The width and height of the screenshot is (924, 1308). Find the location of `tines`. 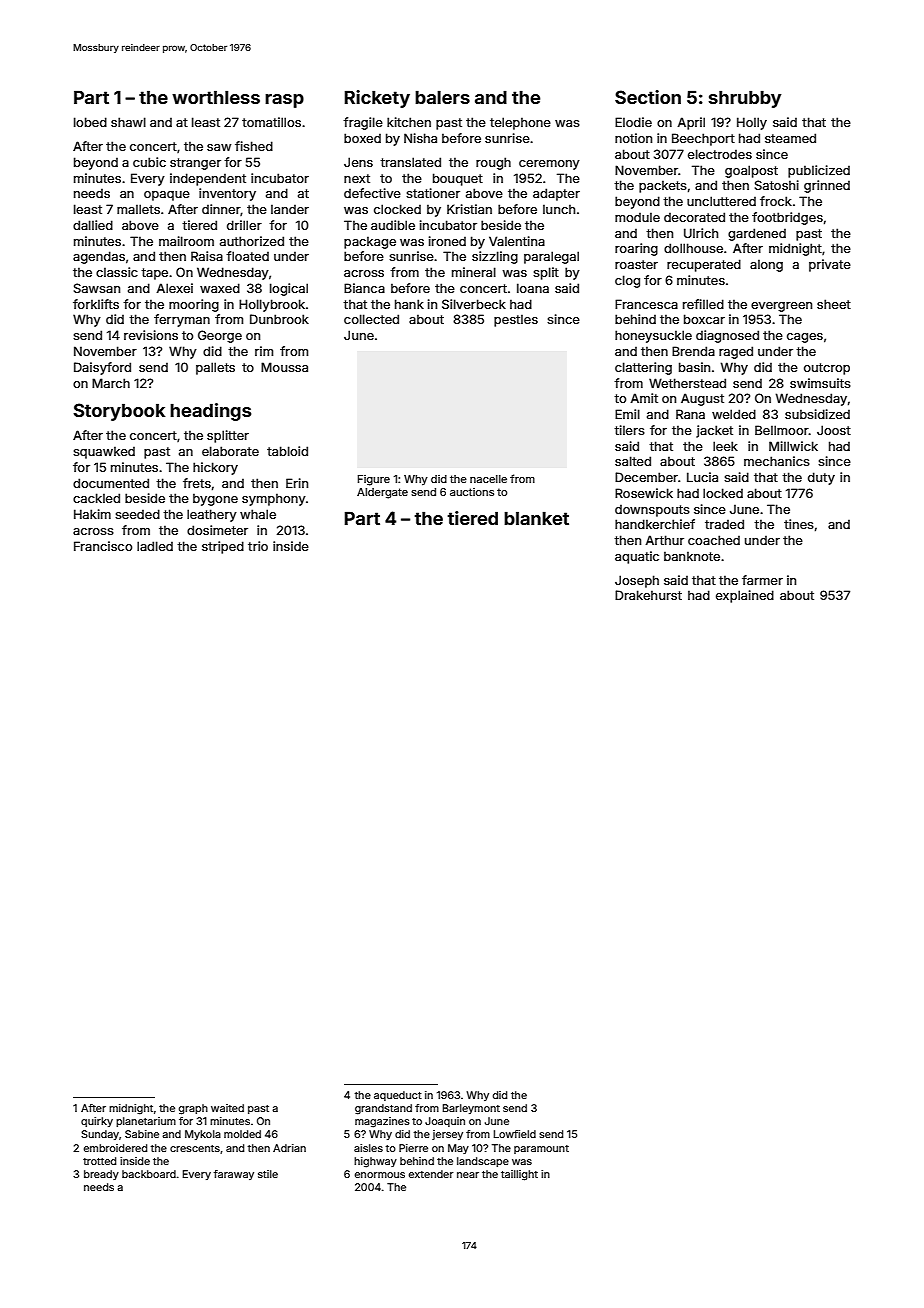

tines is located at coordinates (799, 524).
